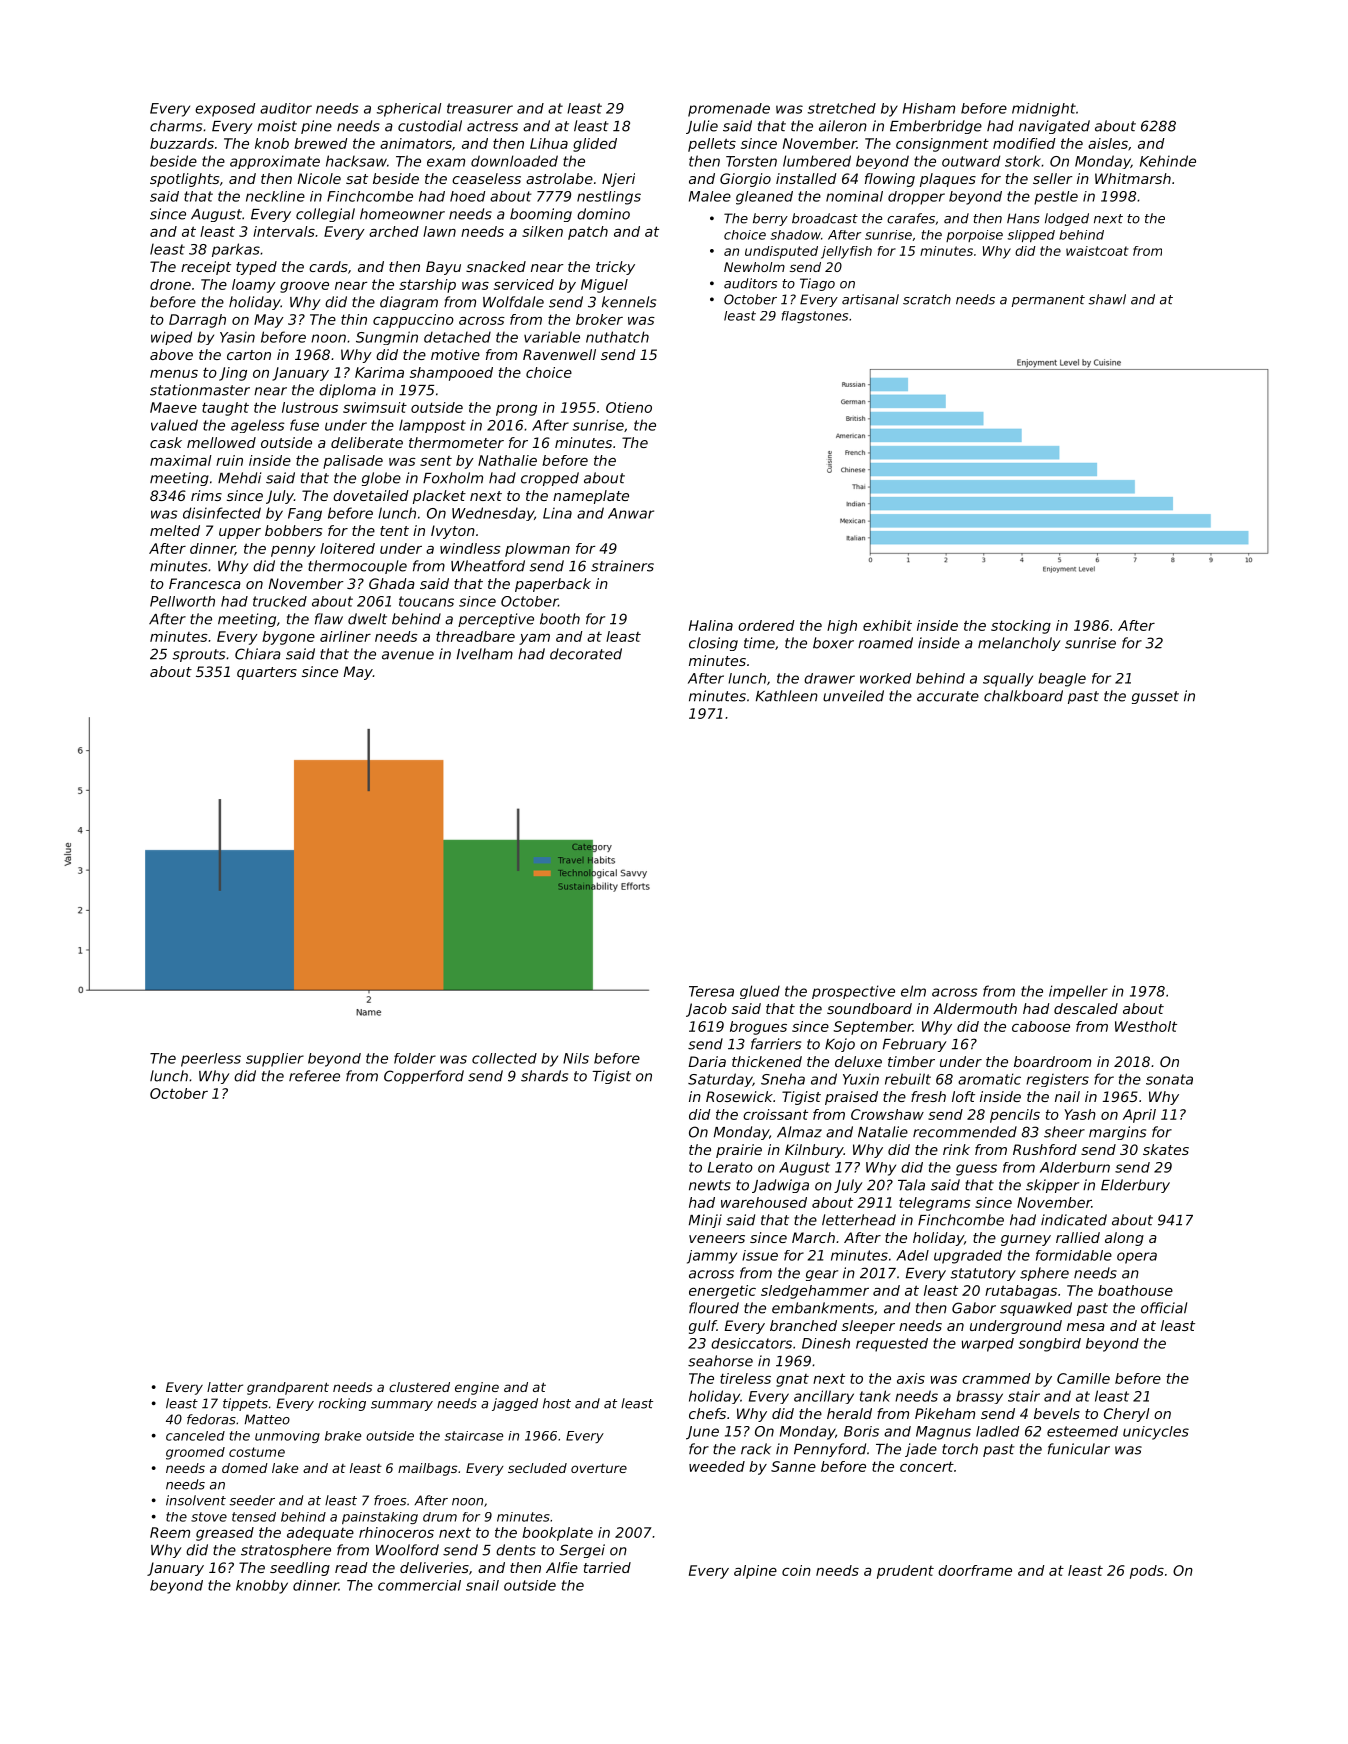 This screenshot has width=1348, height=1744. What do you see at coordinates (1062, 680) in the screenshot?
I see `beagle` at bounding box center [1062, 680].
